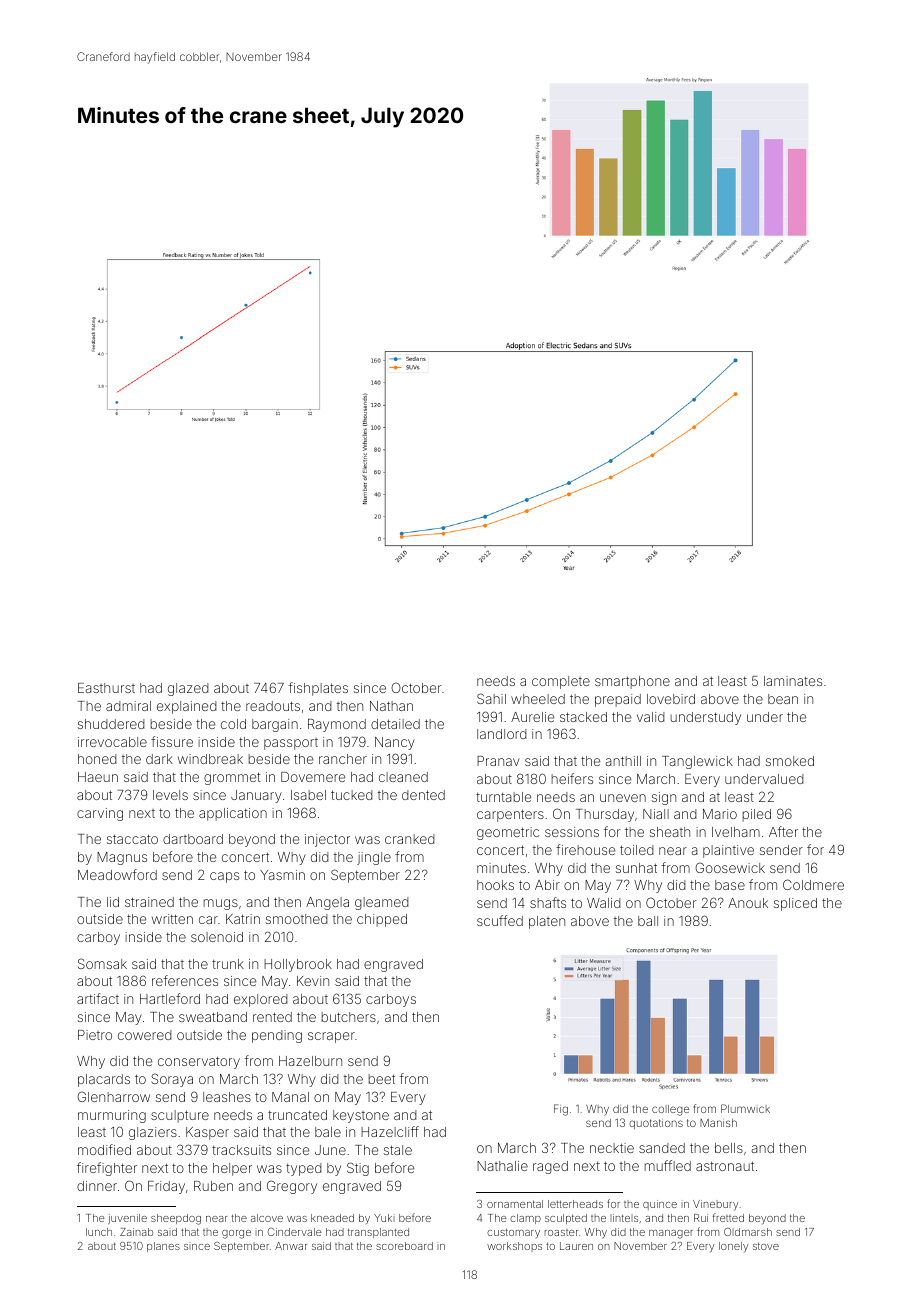 The width and height of the screenshot is (924, 1308). What do you see at coordinates (313, 981) in the screenshot?
I see `Kevin` at bounding box center [313, 981].
